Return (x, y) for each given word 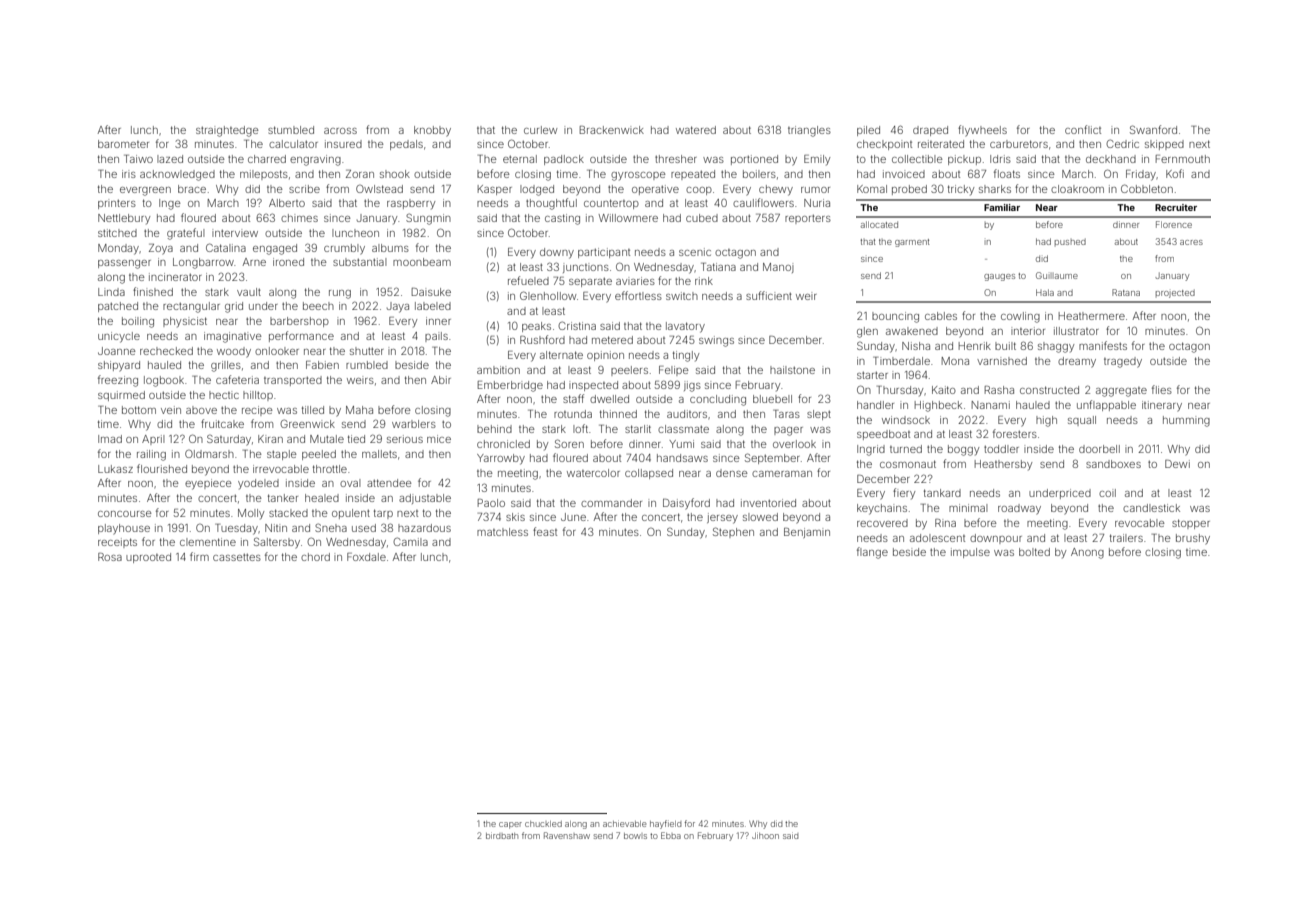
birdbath (502, 835)
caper (510, 825)
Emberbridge (510, 386)
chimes (299, 218)
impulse (970, 553)
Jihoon (765, 835)
